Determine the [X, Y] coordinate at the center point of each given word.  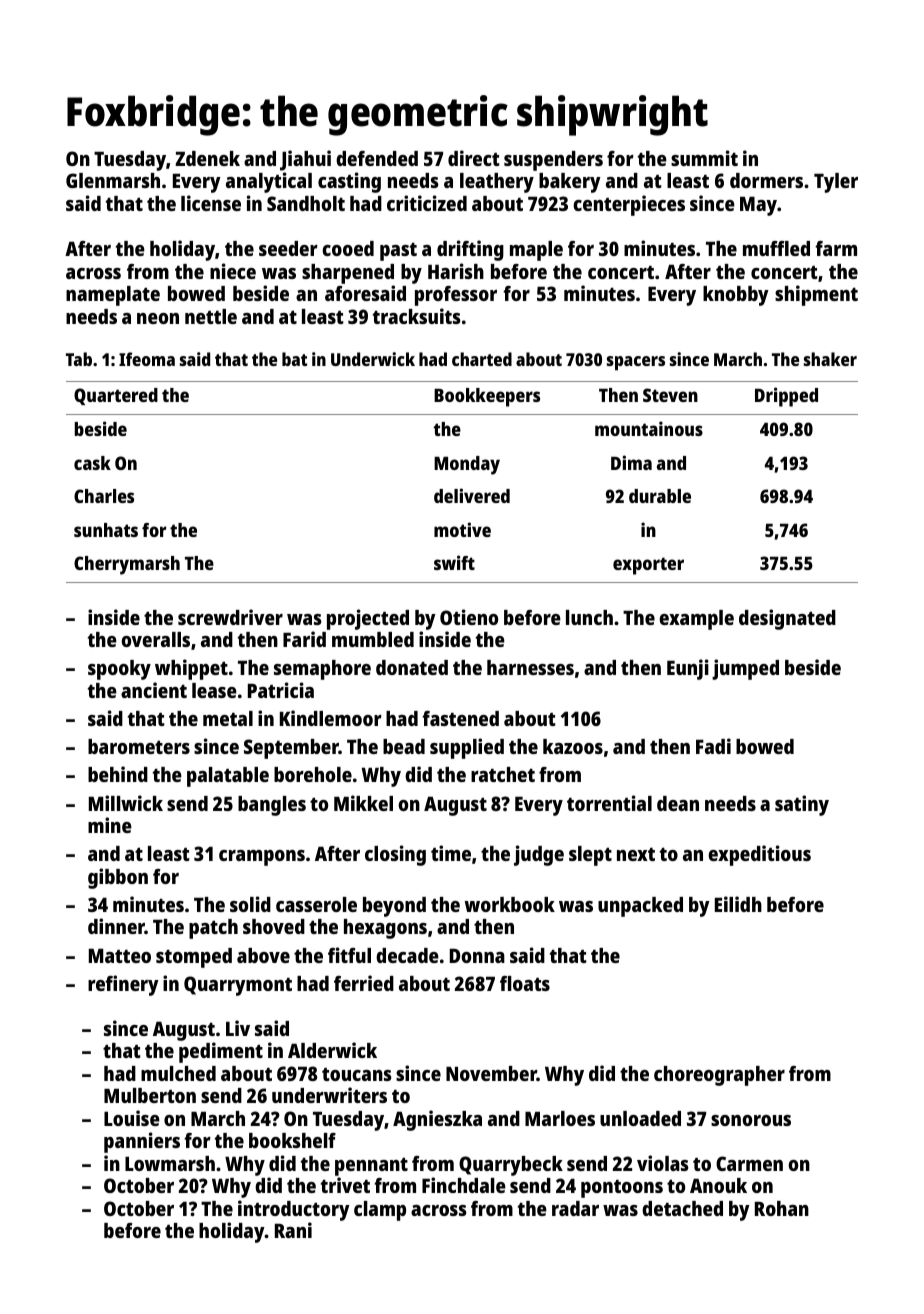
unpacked [640, 907]
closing [395, 855]
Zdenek [207, 158]
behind [118, 774]
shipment [816, 295]
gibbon [118, 878]
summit [704, 158]
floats [525, 983]
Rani [293, 1230]
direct [474, 158]
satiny [802, 805]
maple [536, 251]
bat [294, 359]
